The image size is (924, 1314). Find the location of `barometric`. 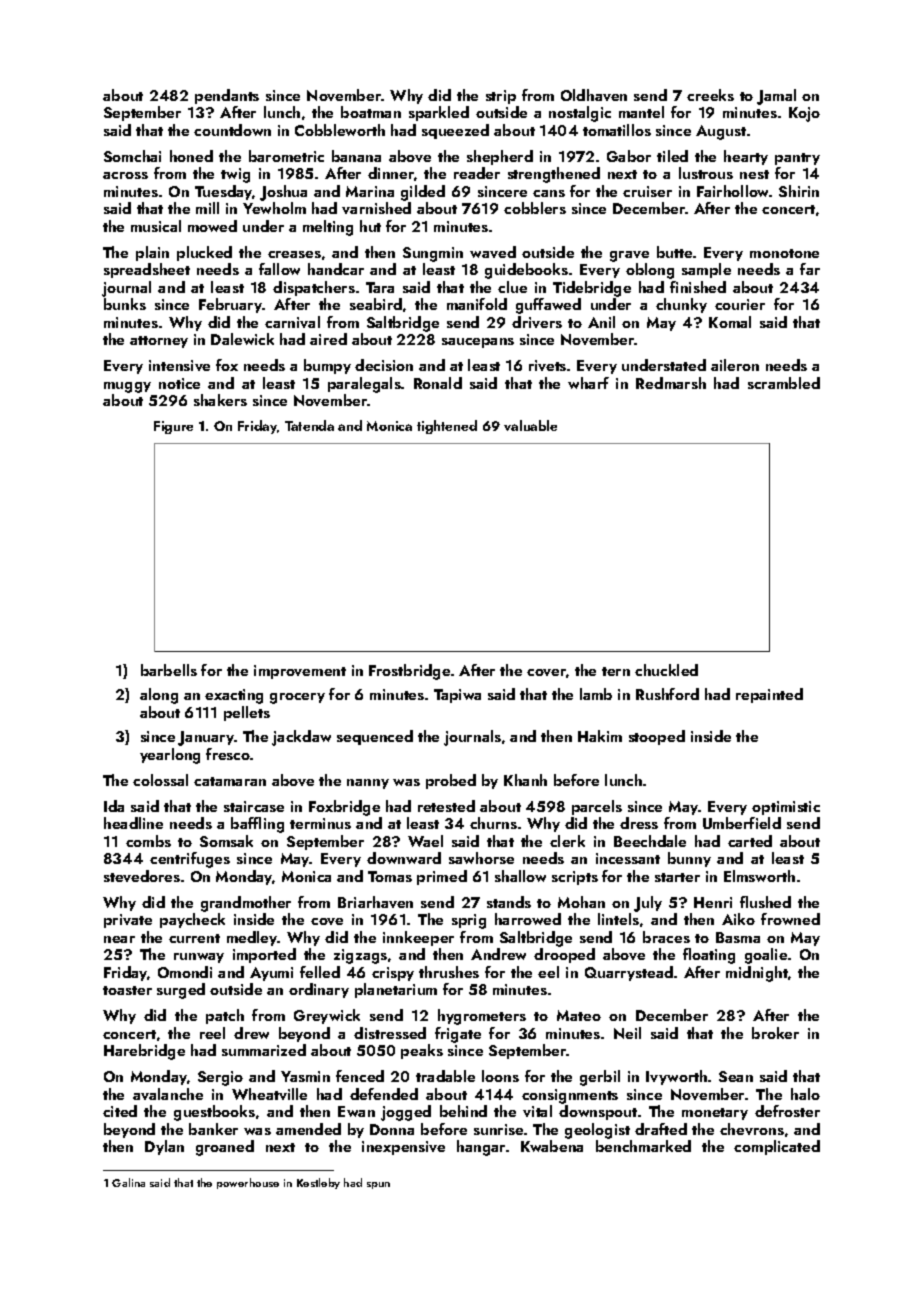

barometric is located at coordinates (286, 156).
